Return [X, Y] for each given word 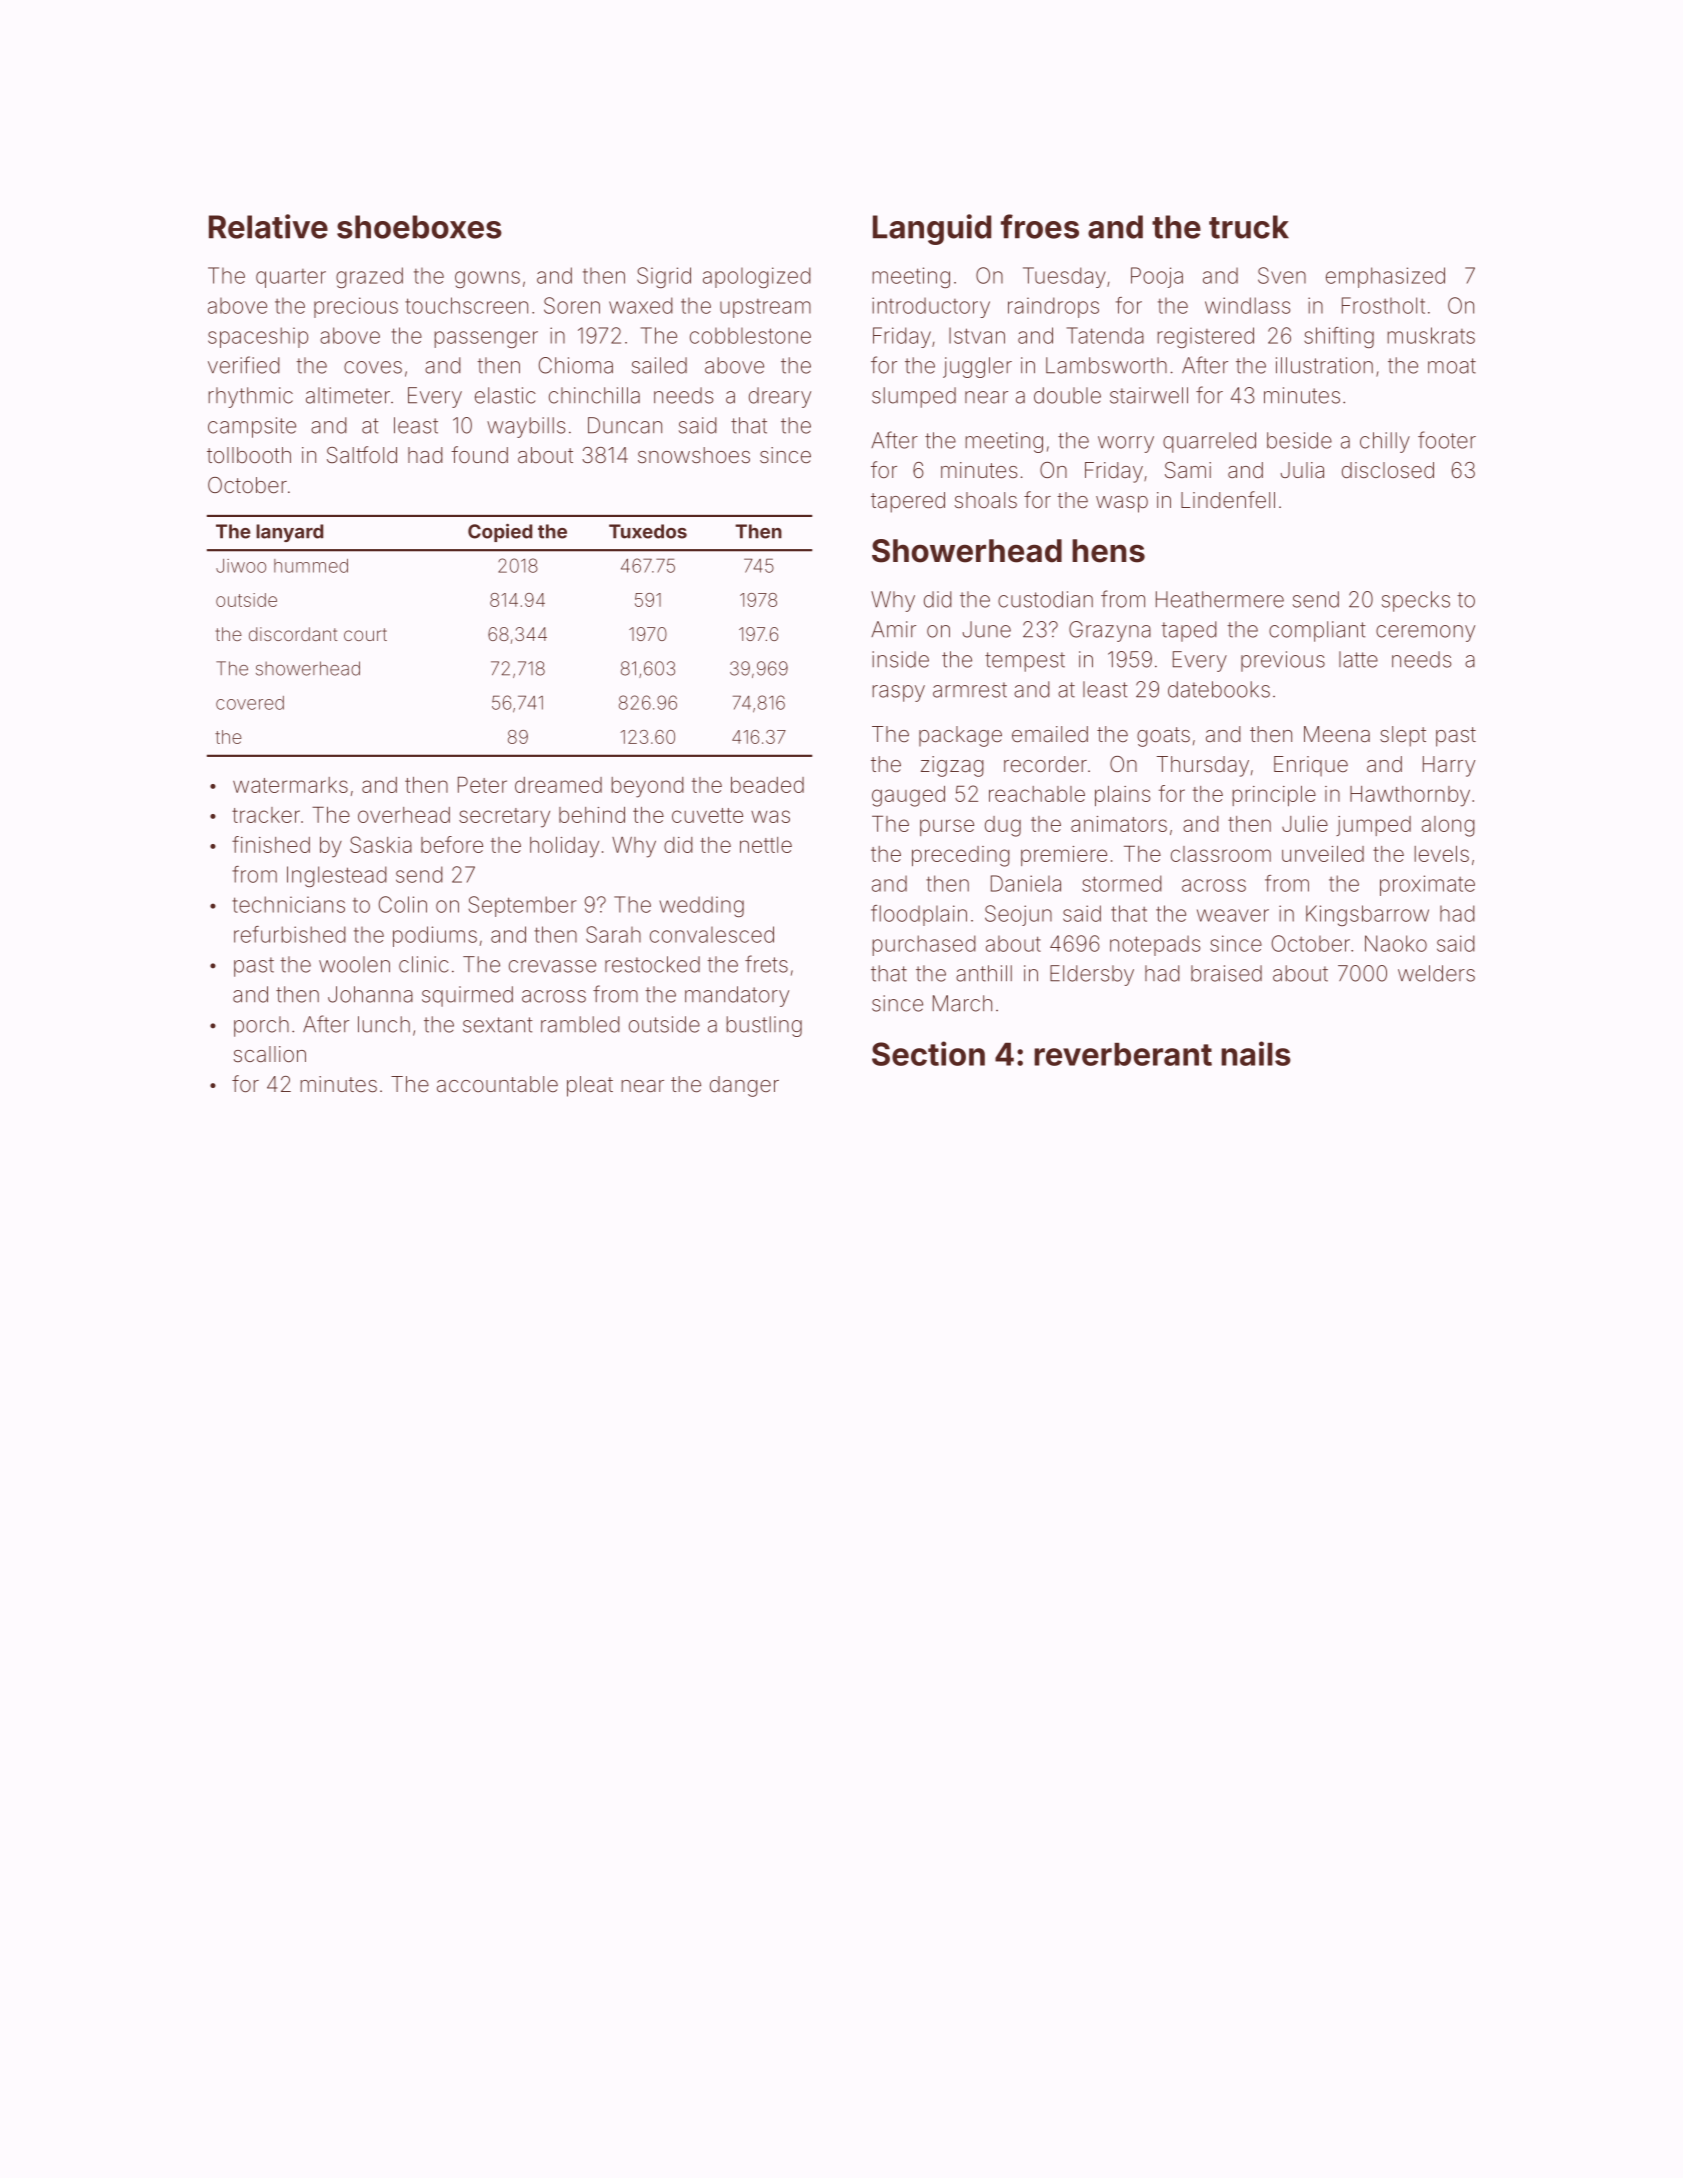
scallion [270, 1054]
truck [1249, 227]
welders [1436, 973]
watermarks [290, 785]
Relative [268, 226]
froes [1040, 226]
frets [766, 964]
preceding [961, 856]
